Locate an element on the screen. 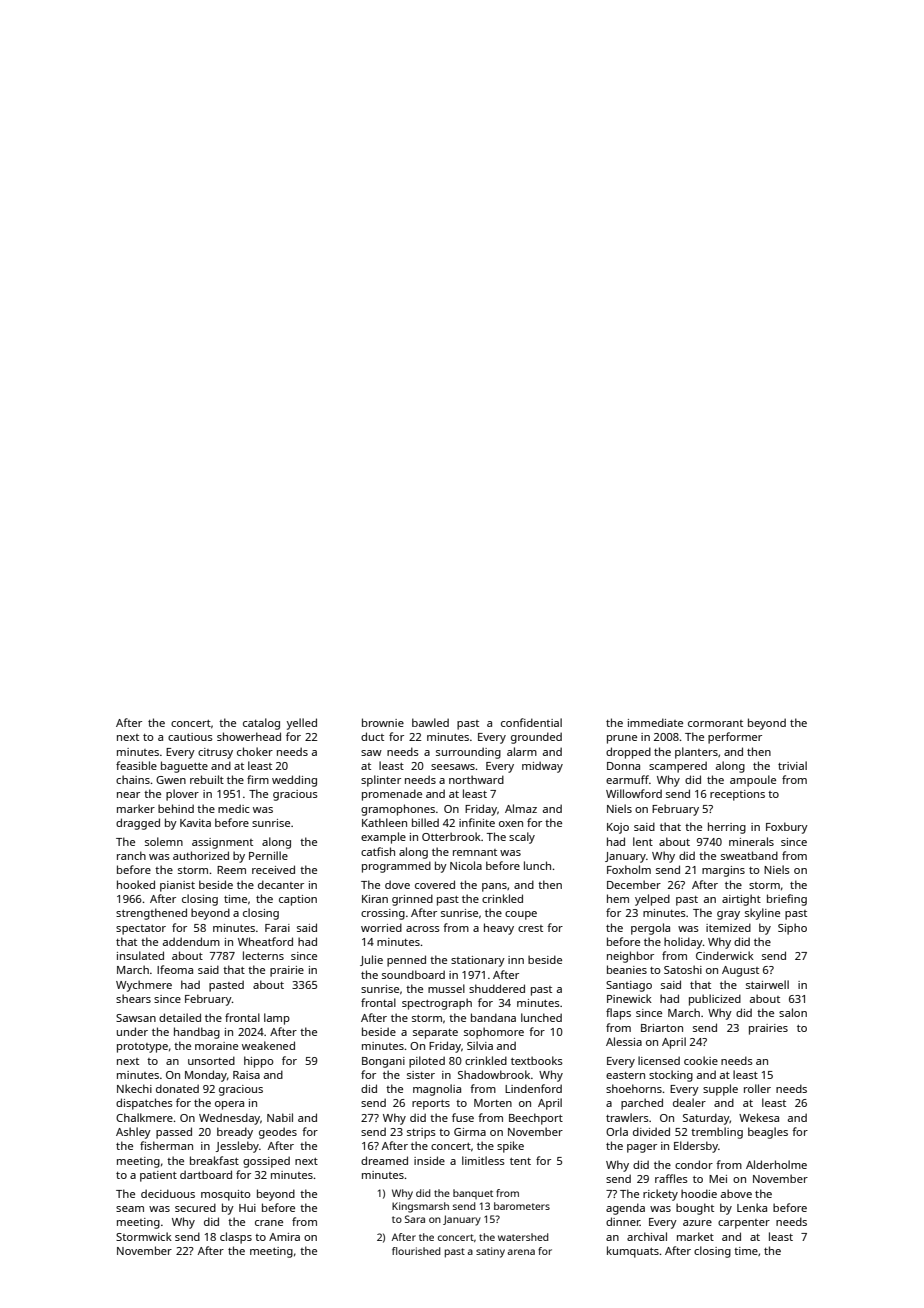 The height and width of the screenshot is (1308, 924). Sipho is located at coordinates (792, 929).
